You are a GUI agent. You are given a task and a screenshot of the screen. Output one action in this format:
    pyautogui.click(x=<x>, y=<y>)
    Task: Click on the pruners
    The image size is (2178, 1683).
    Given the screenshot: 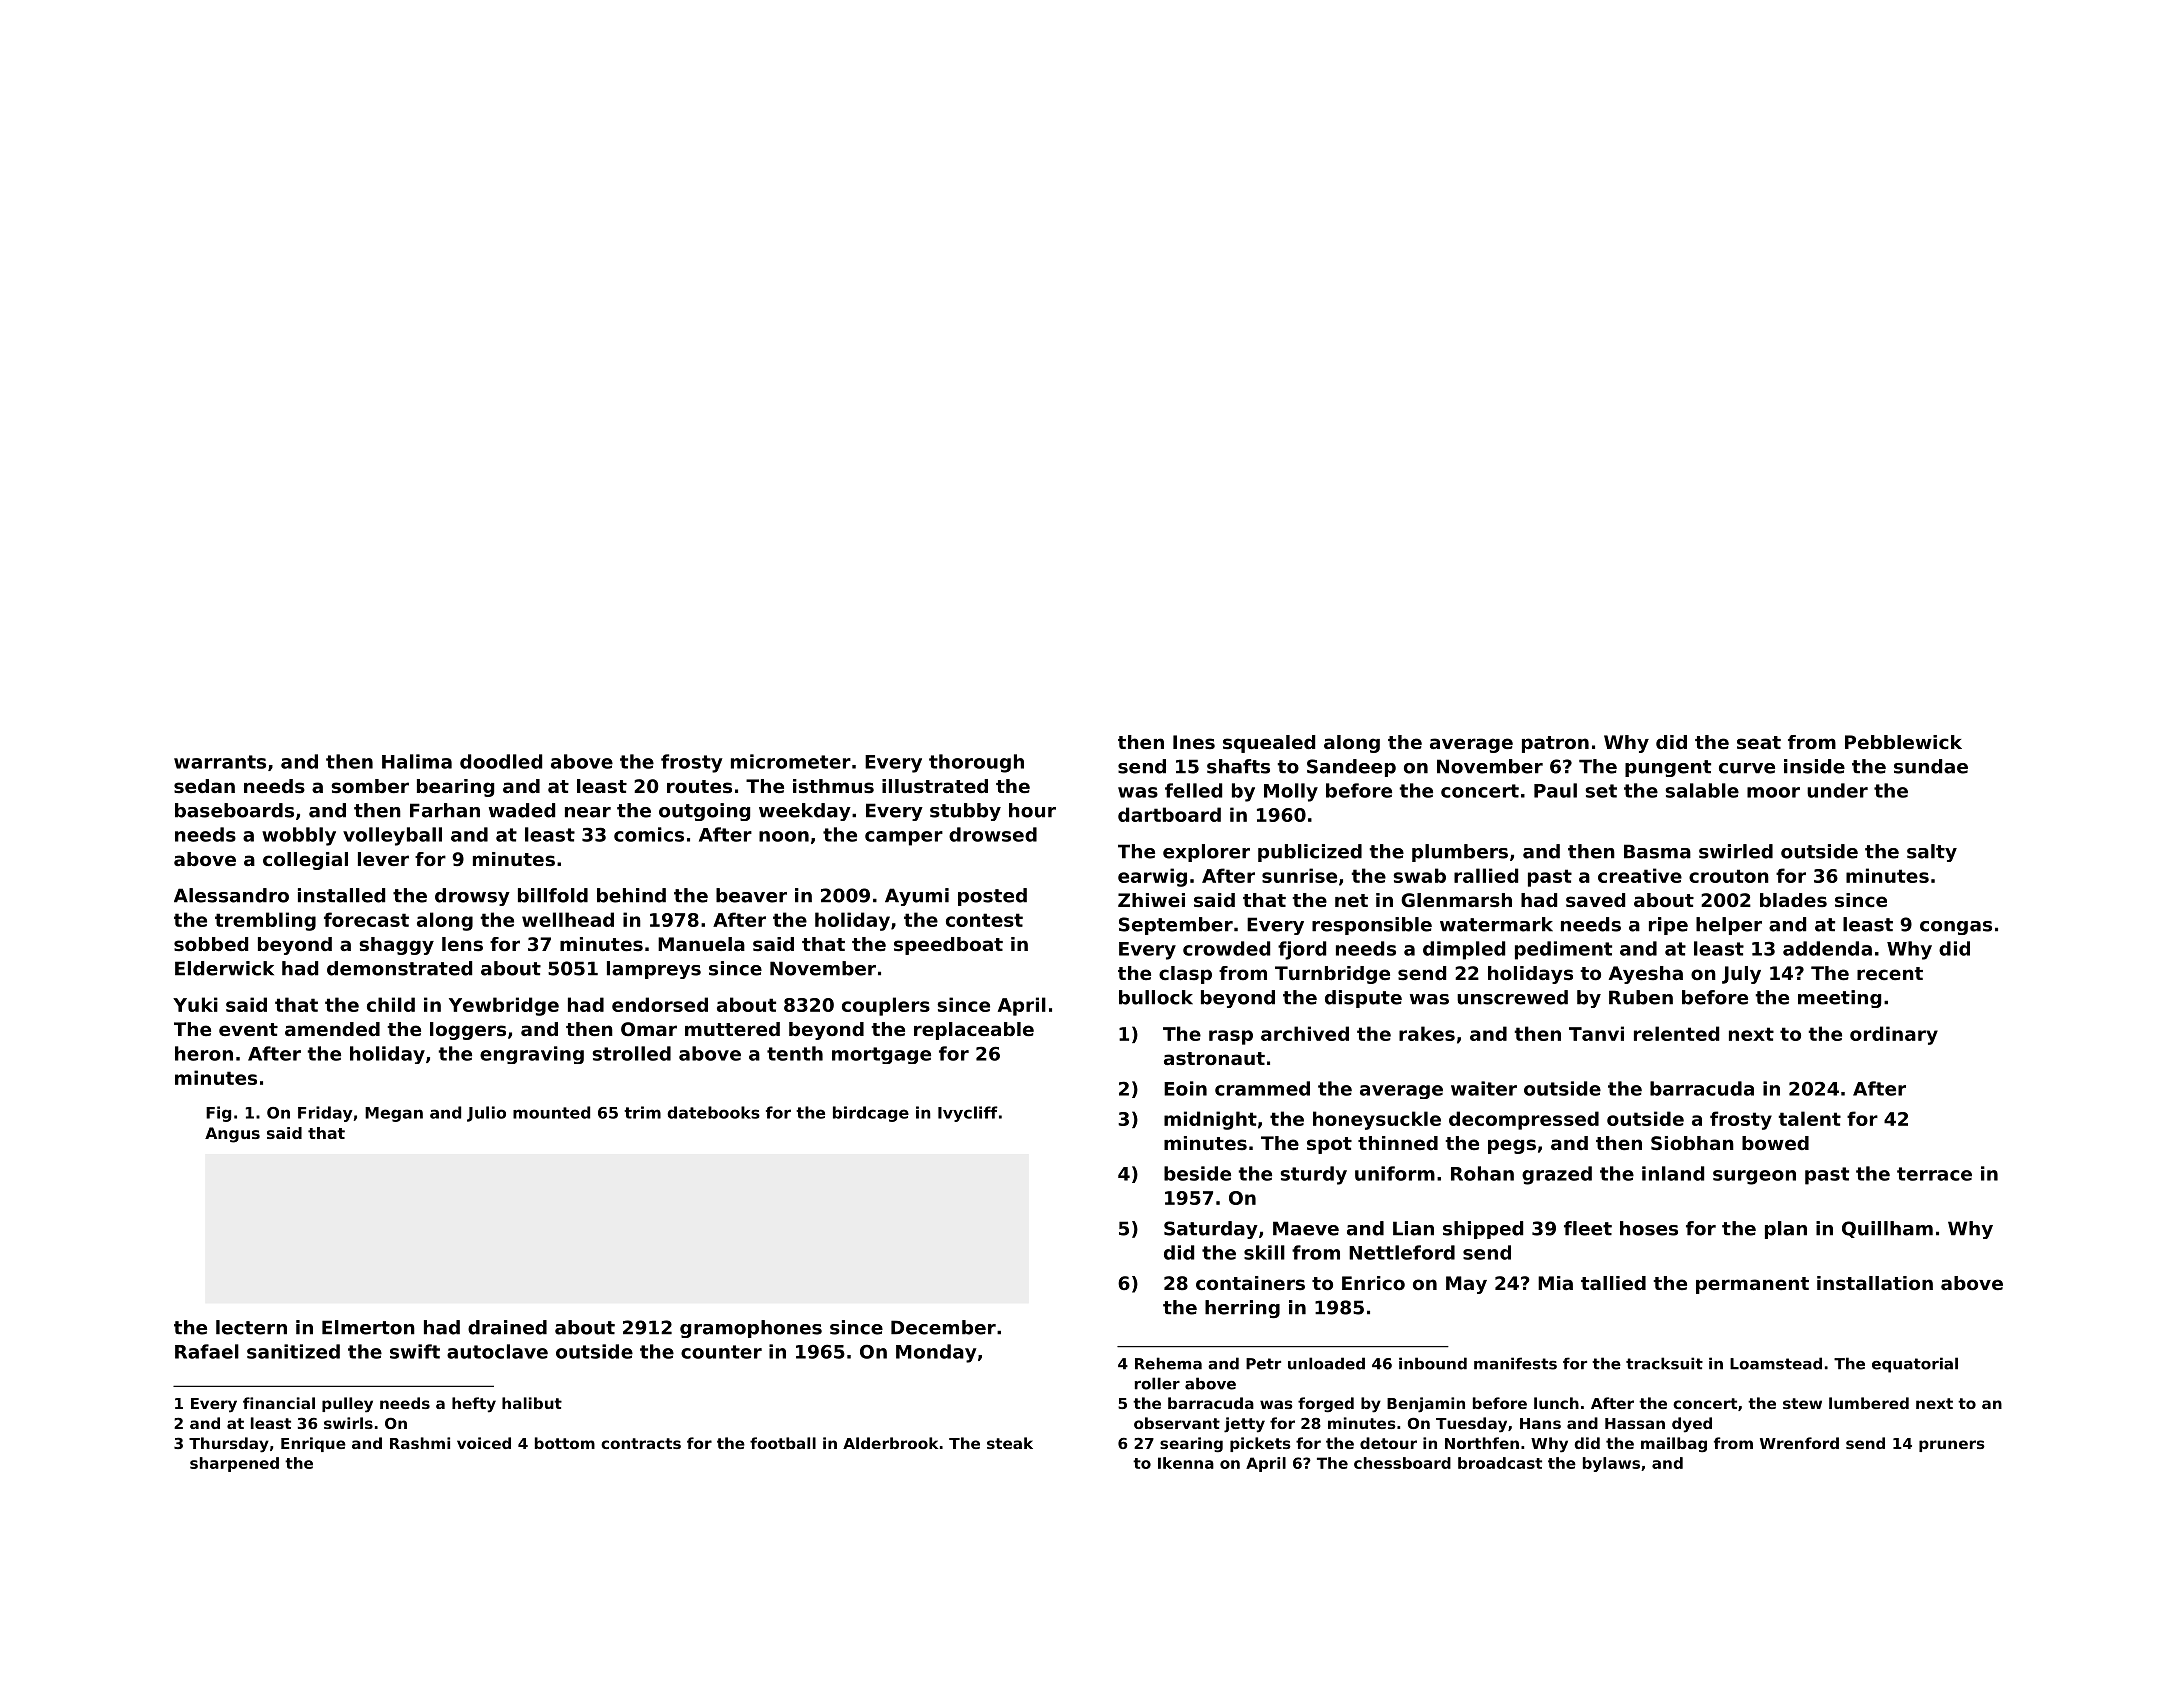 What is the action you would take?
    pyautogui.click(x=1952, y=1446)
